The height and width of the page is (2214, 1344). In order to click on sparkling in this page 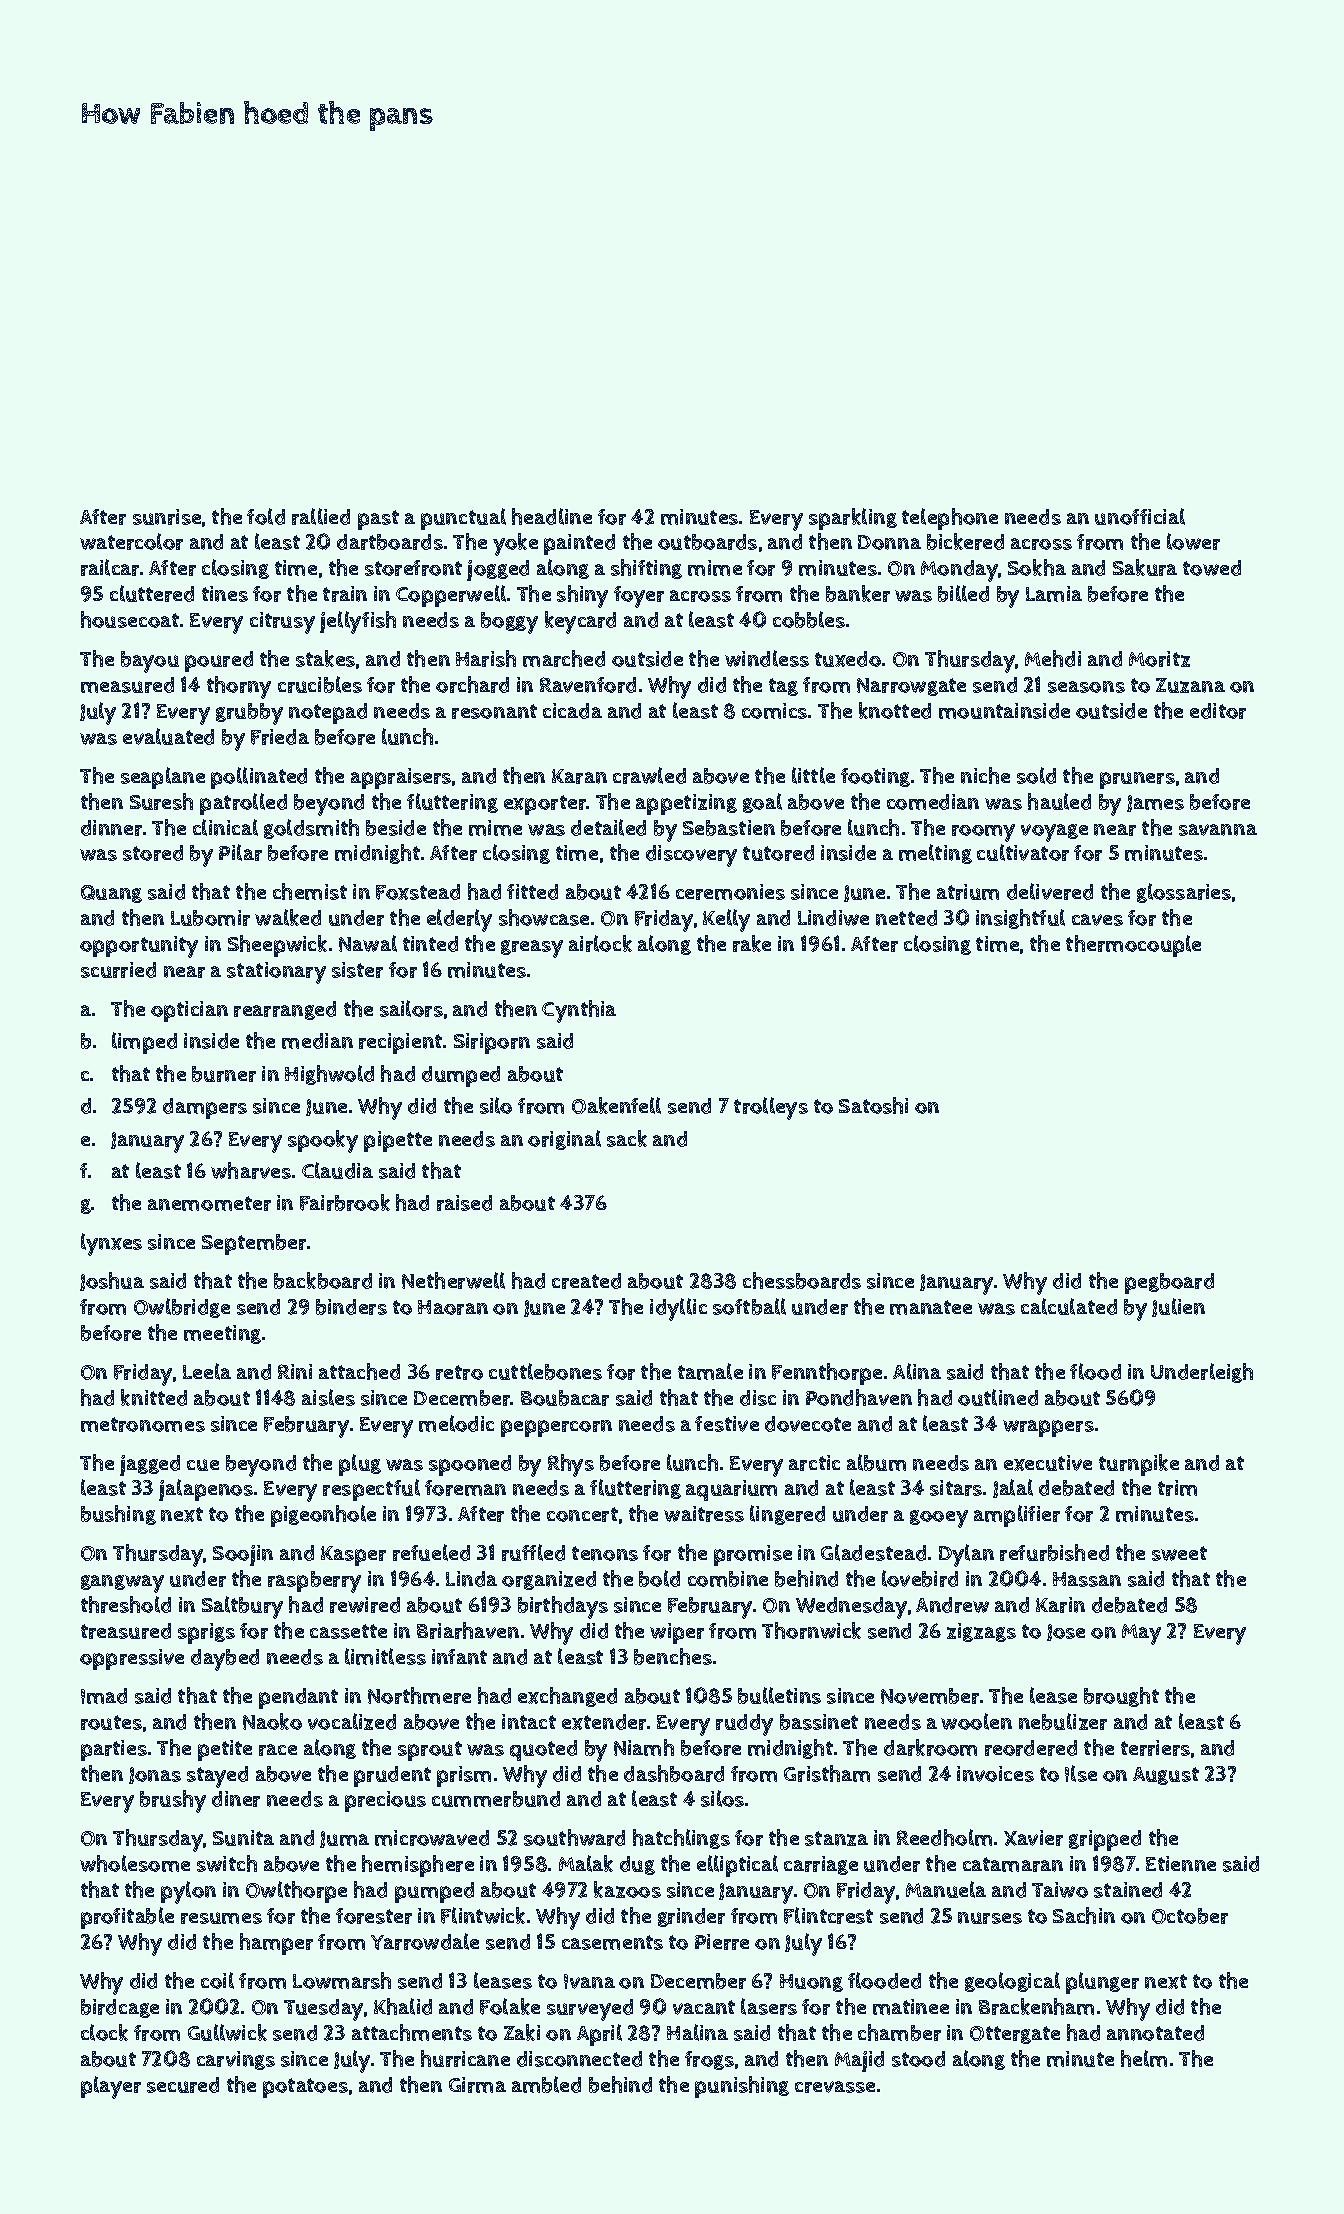, I will do `click(853, 519)`.
